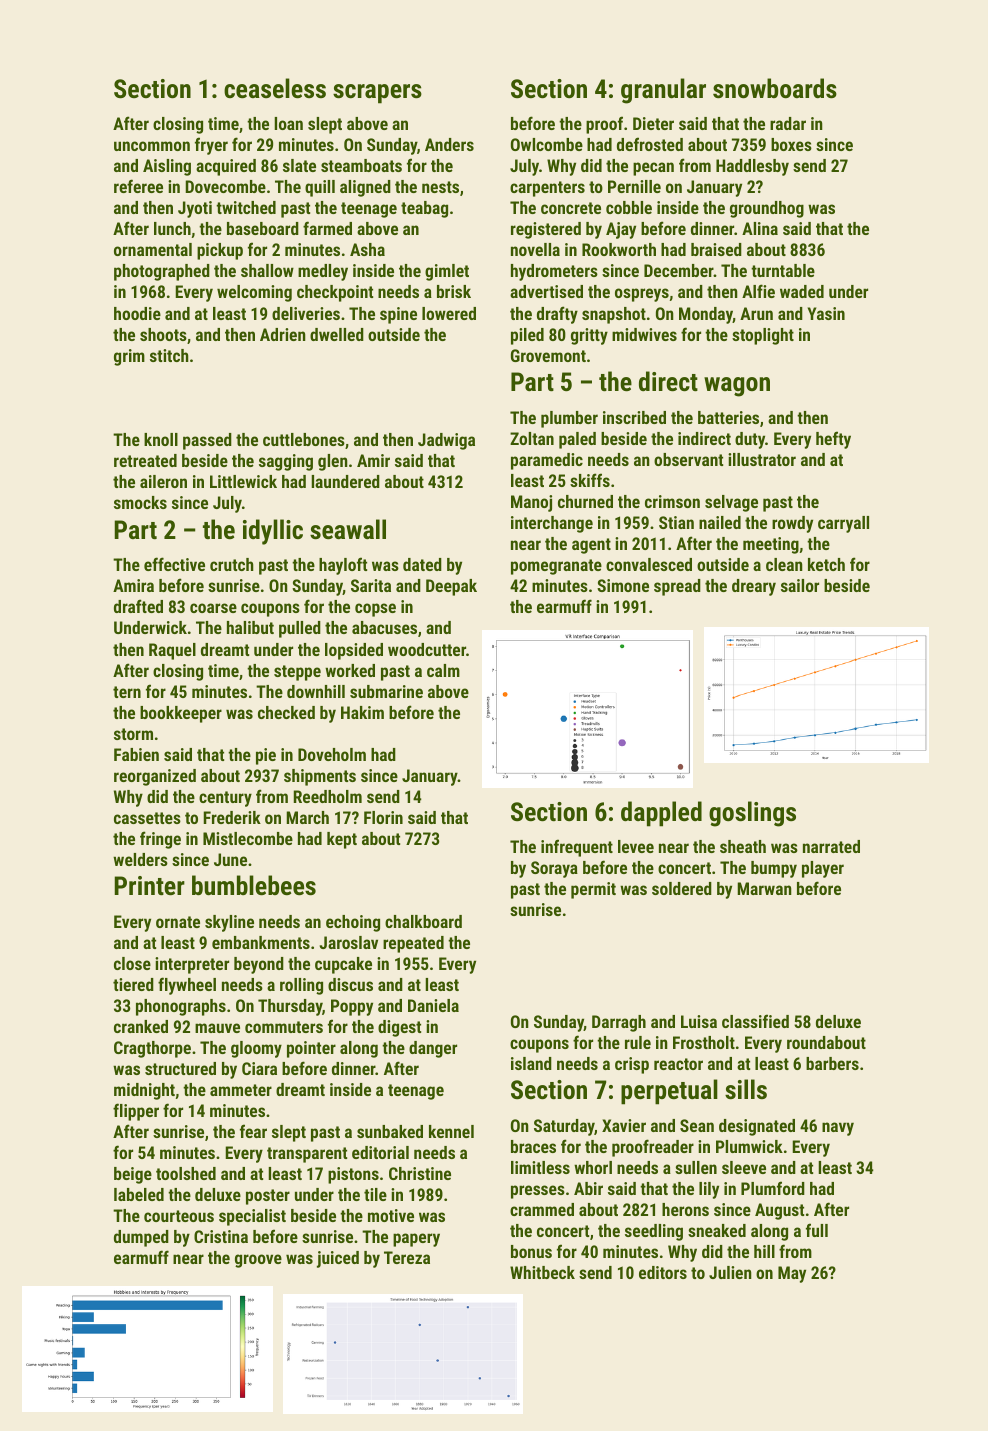 The width and height of the page is (988, 1431). I want to click on hoodie, so click(137, 313).
